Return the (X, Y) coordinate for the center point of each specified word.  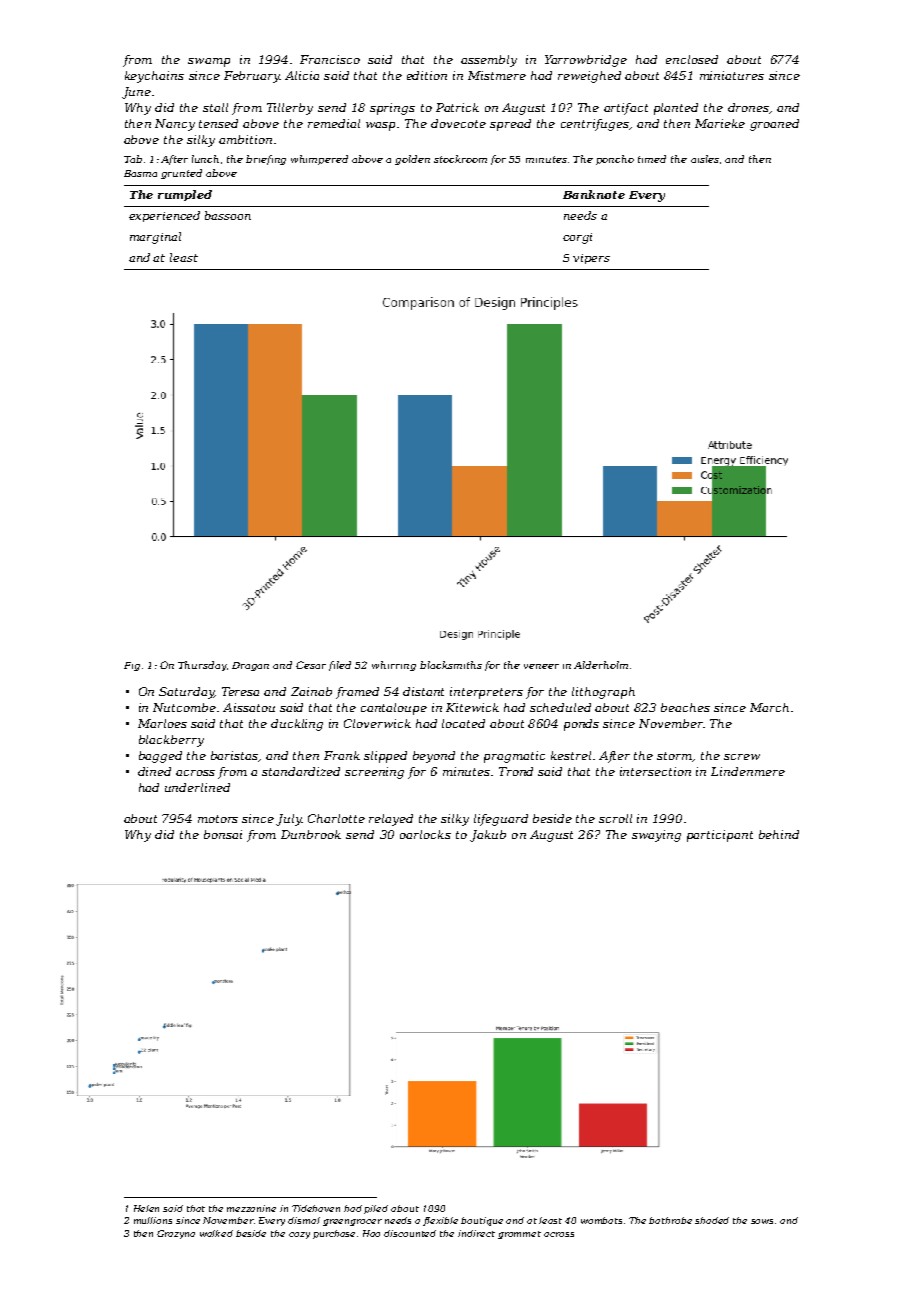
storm (675, 757)
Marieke (720, 123)
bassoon (228, 215)
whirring (394, 666)
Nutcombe (184, 707)
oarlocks (425, 834)
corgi (577, 238)
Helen (146, 1208)
